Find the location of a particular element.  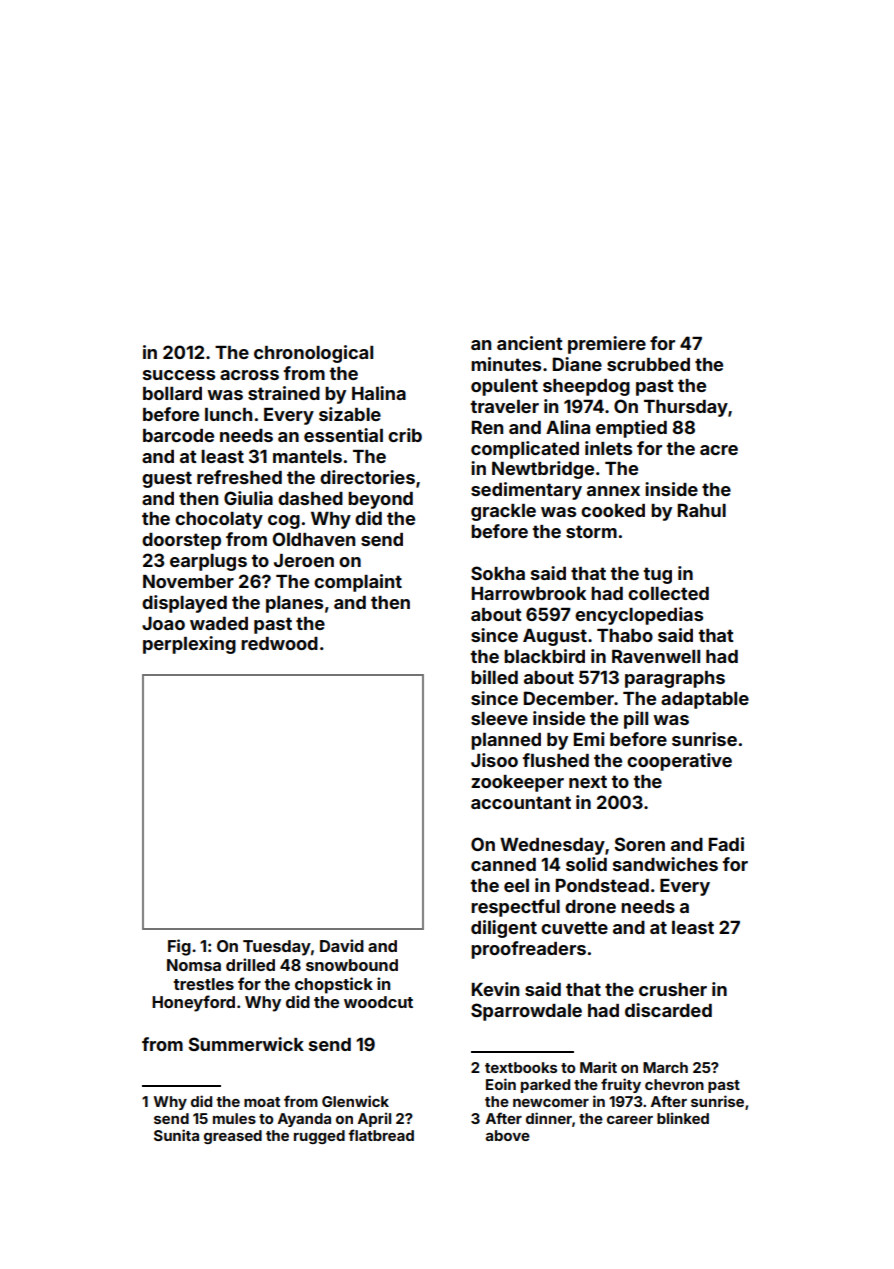

Joao is located at coordinates (163, 623).
